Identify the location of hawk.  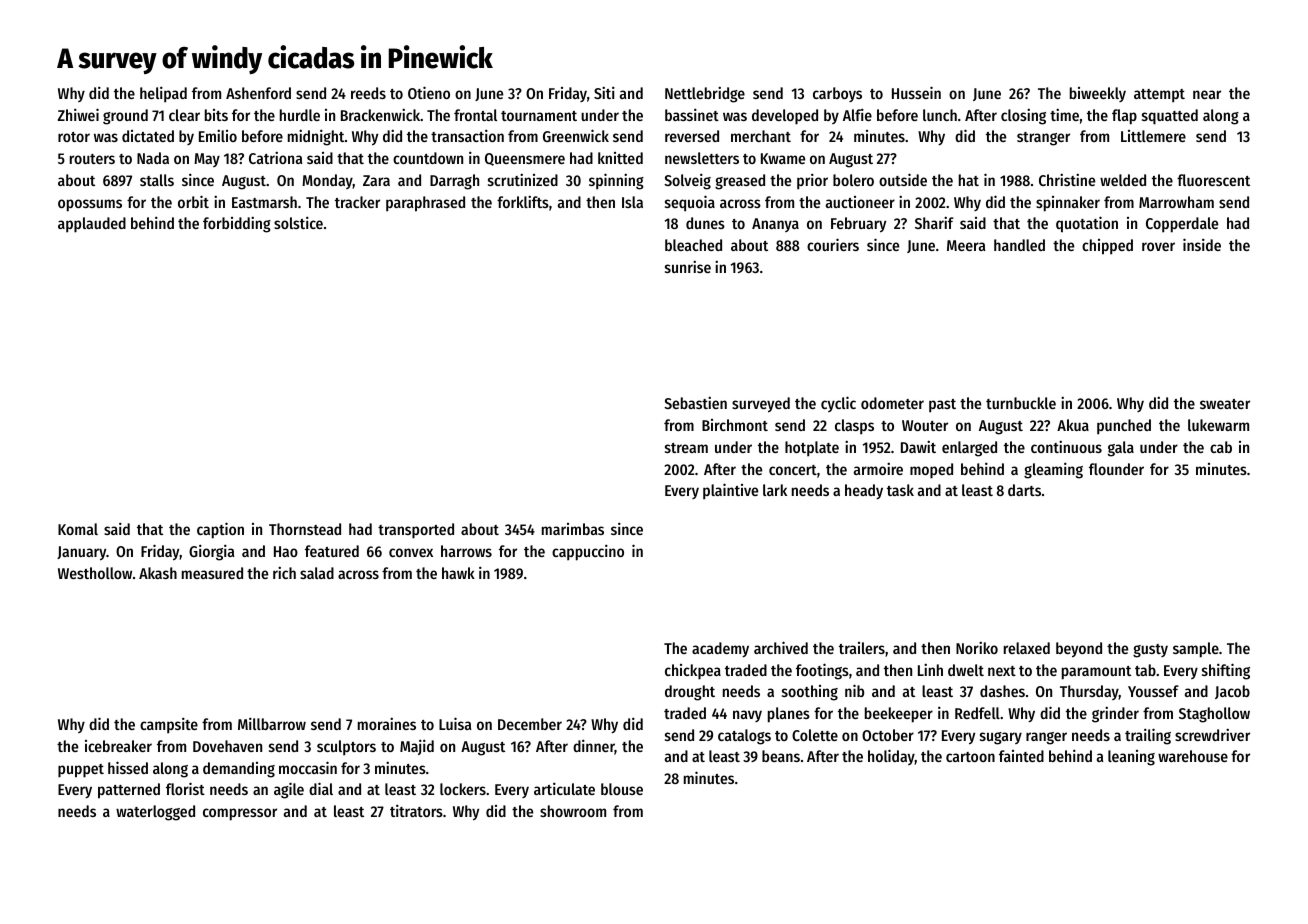
(458, 573).
